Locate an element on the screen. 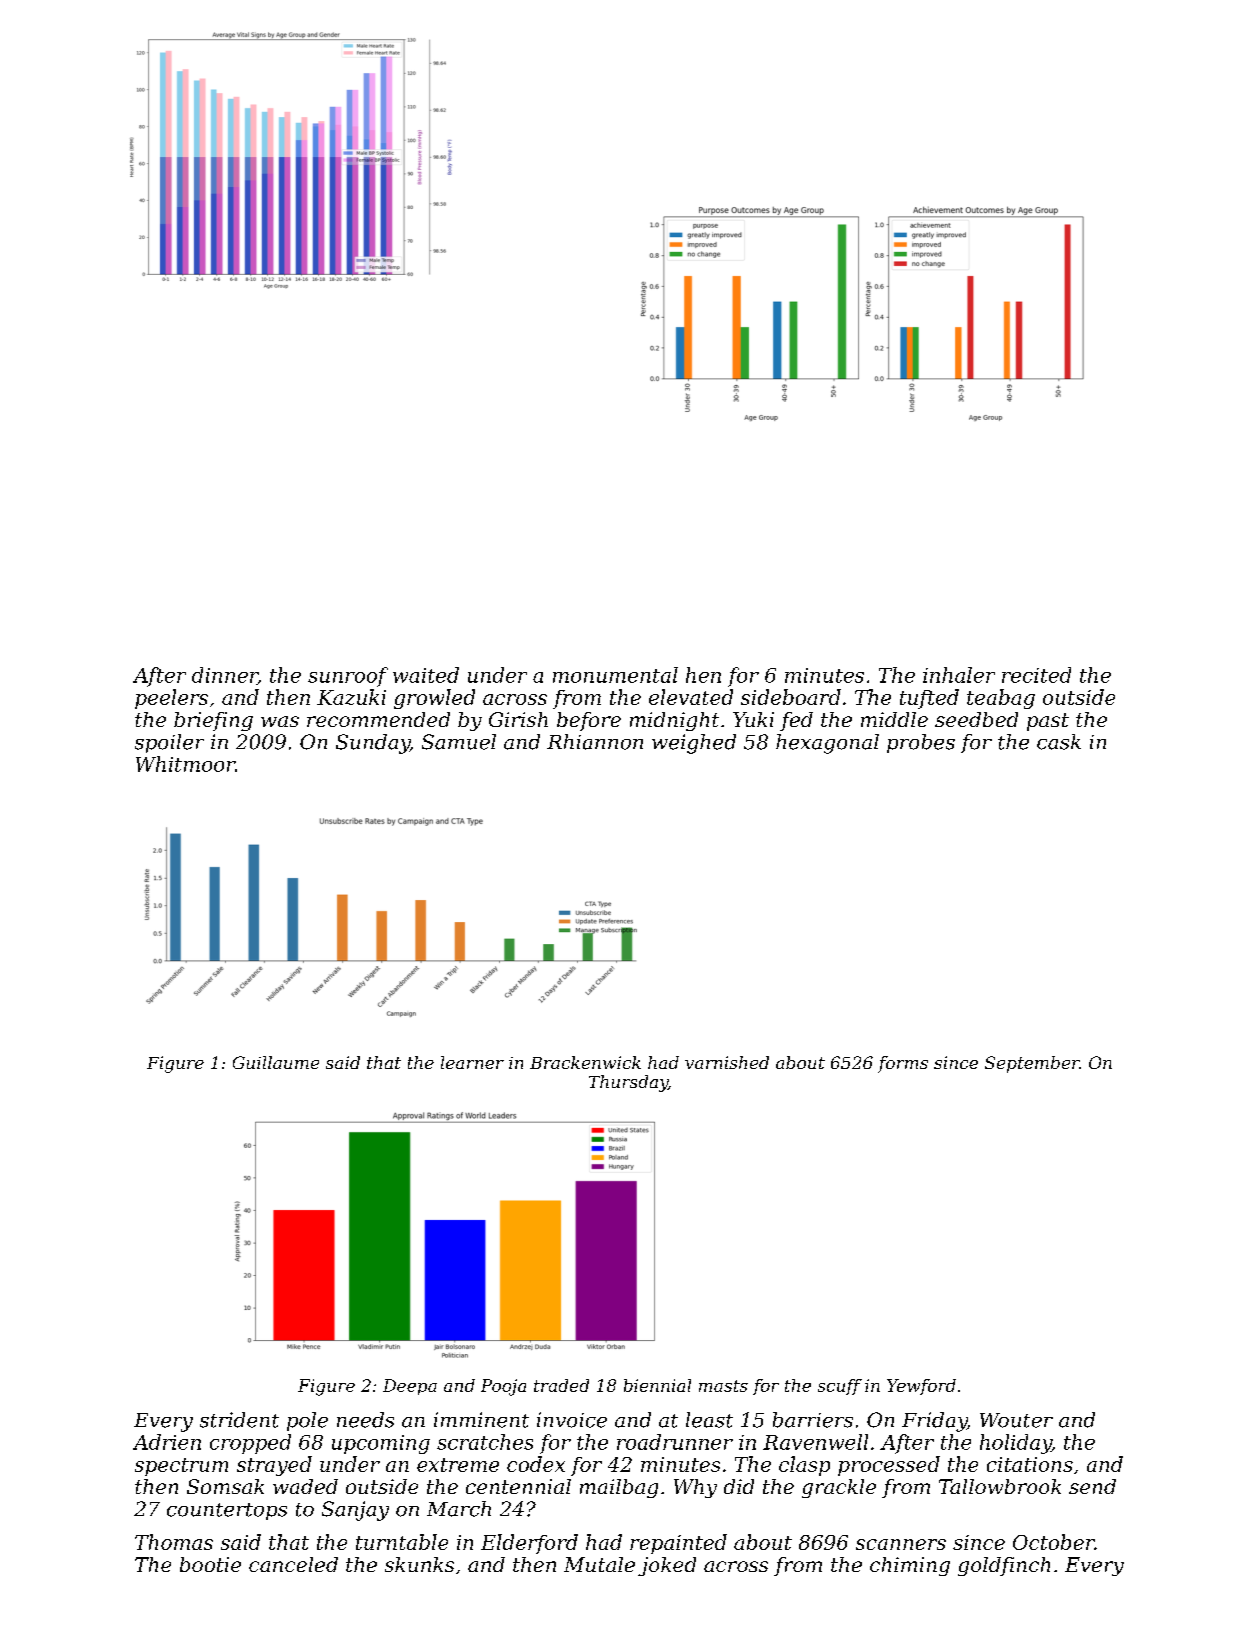 The height and width of the screenshot is (1631, 1260). bootie is located at coordinates (210, 1564).
